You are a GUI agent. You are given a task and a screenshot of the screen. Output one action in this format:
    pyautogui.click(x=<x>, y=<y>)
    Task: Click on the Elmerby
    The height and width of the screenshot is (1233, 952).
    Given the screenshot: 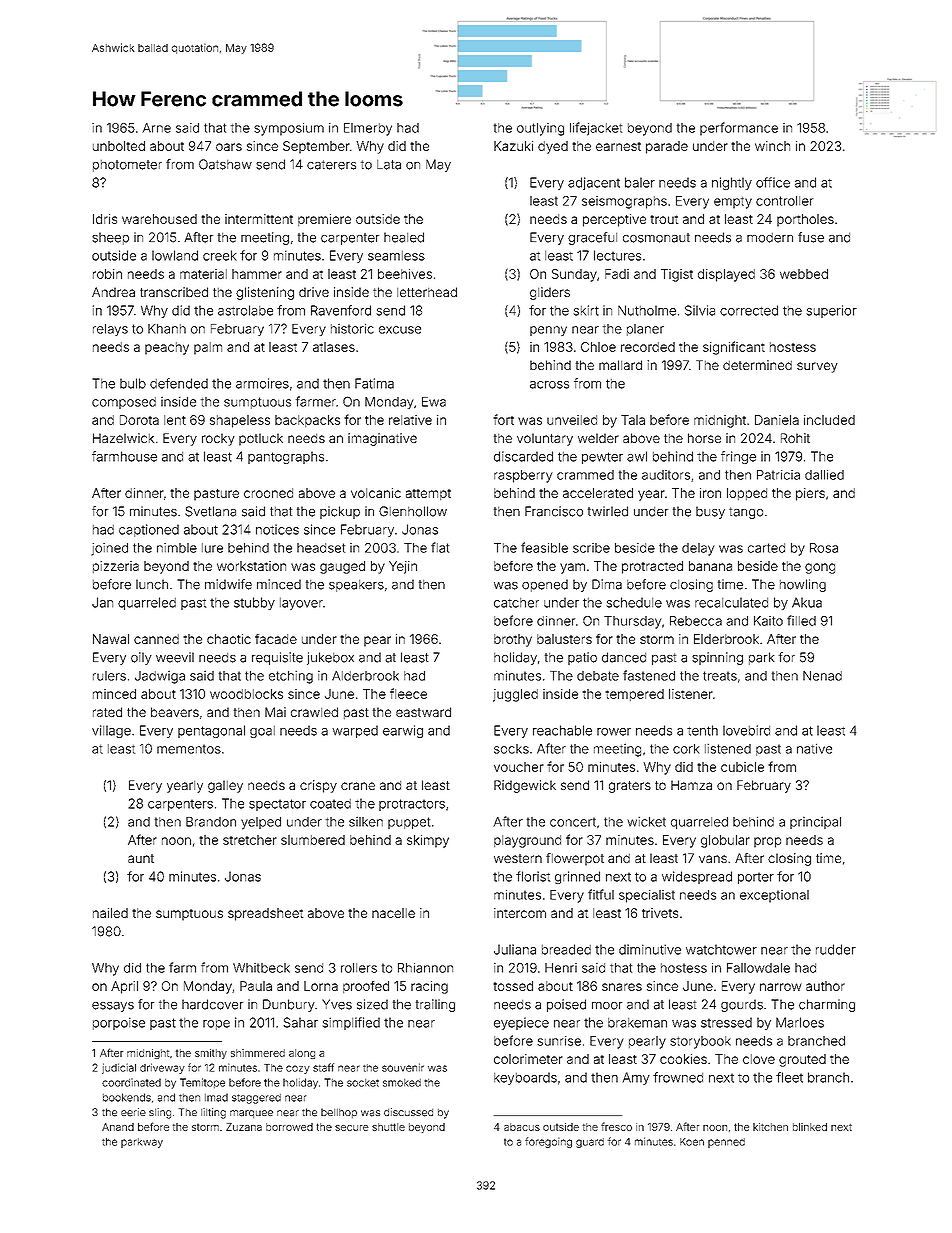 What is the action you would take?
    pyautogui.click(x=368, y=129)
